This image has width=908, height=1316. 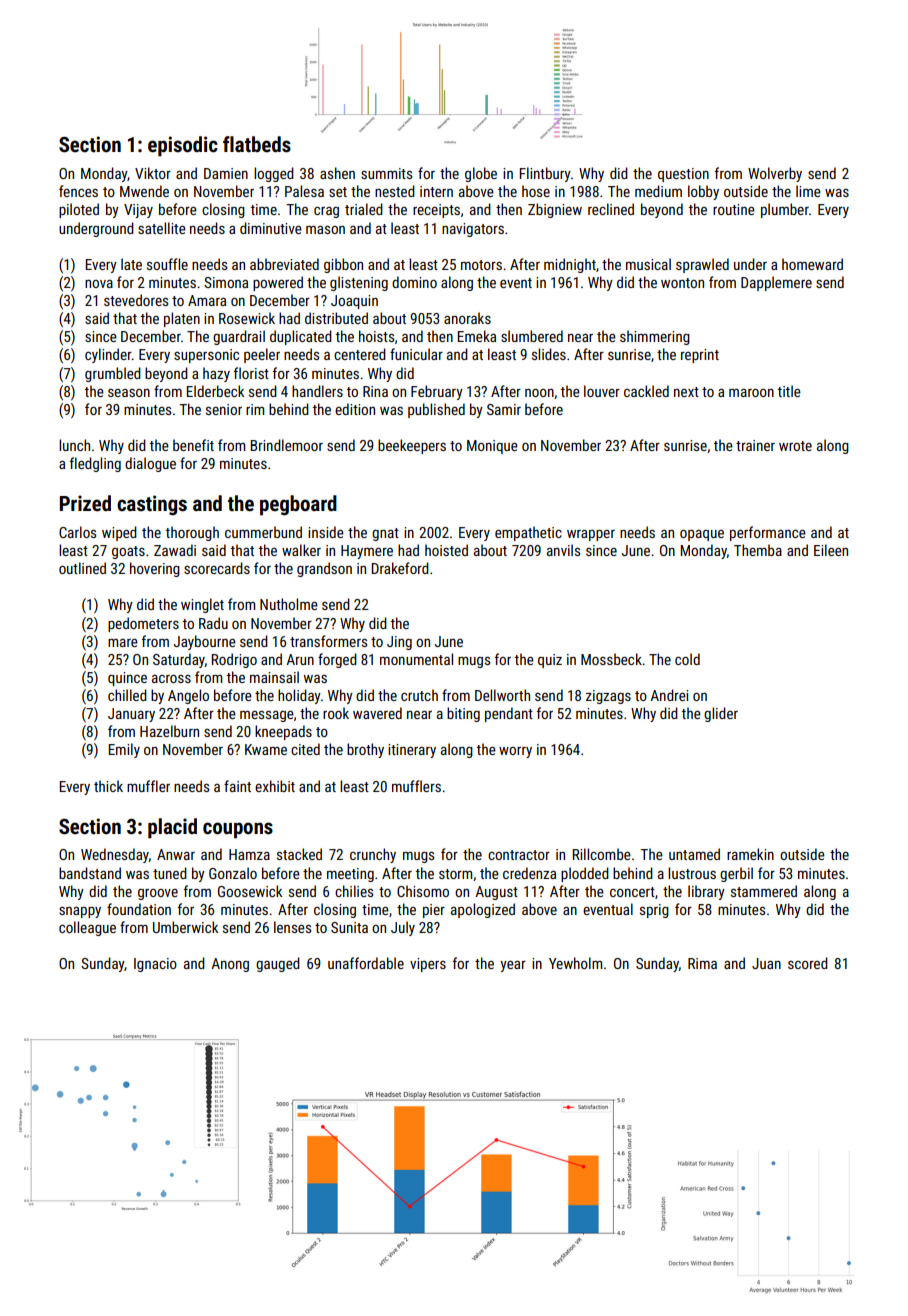 What do you see at coordinates (768, 533) in the image?
I see `performance` at bounding box center [768, 533].
